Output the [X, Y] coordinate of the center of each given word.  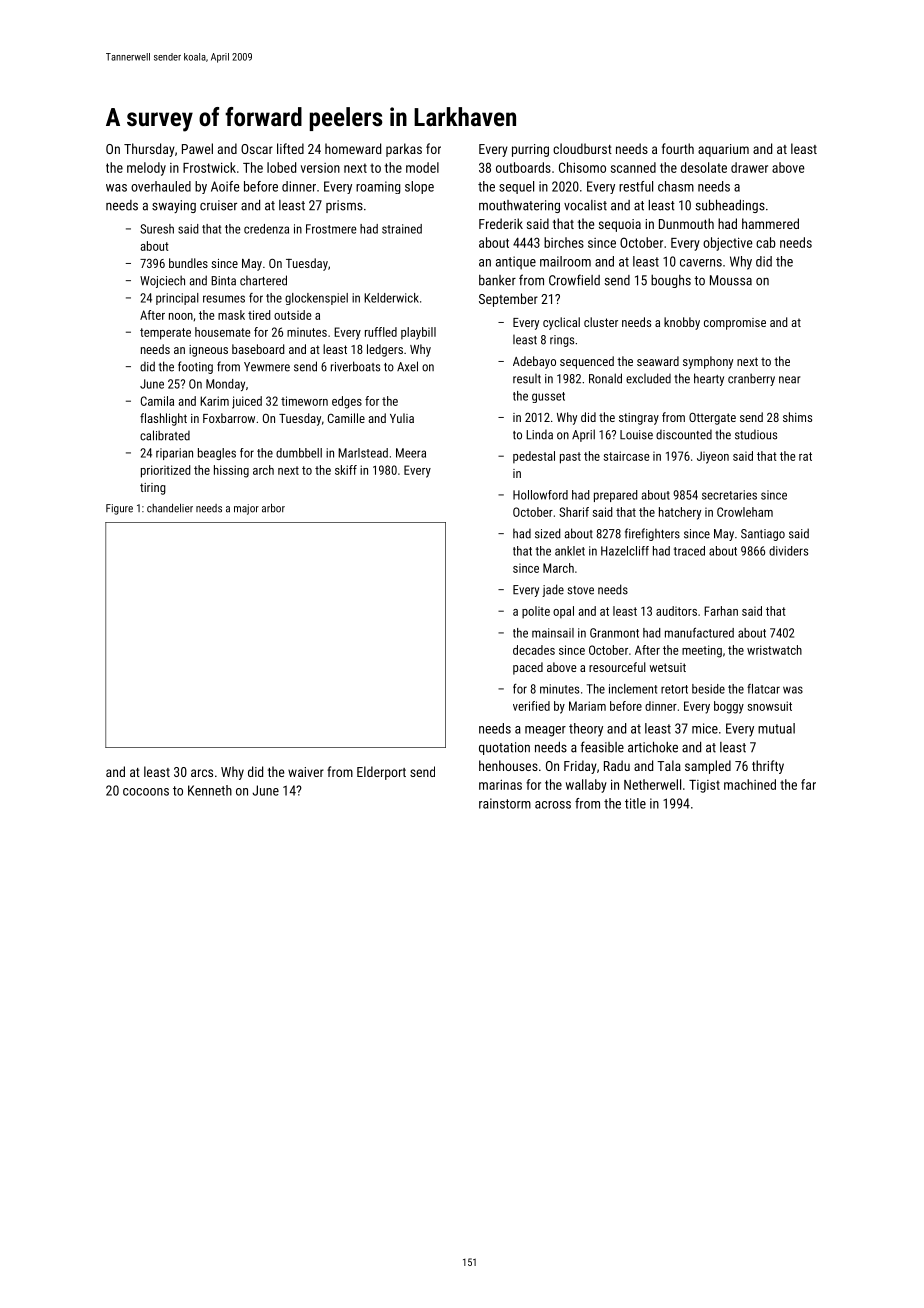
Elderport [381, 773]
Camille [346, 418]
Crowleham [745, 512]
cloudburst [582, 148]
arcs [202, 773]
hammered [770, 223]
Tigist [704, 786]
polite [536, 612]
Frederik [501, 223]
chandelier [170, 508]
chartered [263, 280]
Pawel [197, 148]
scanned [633, 167]
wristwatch [774, 650]
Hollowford [540, 495]
